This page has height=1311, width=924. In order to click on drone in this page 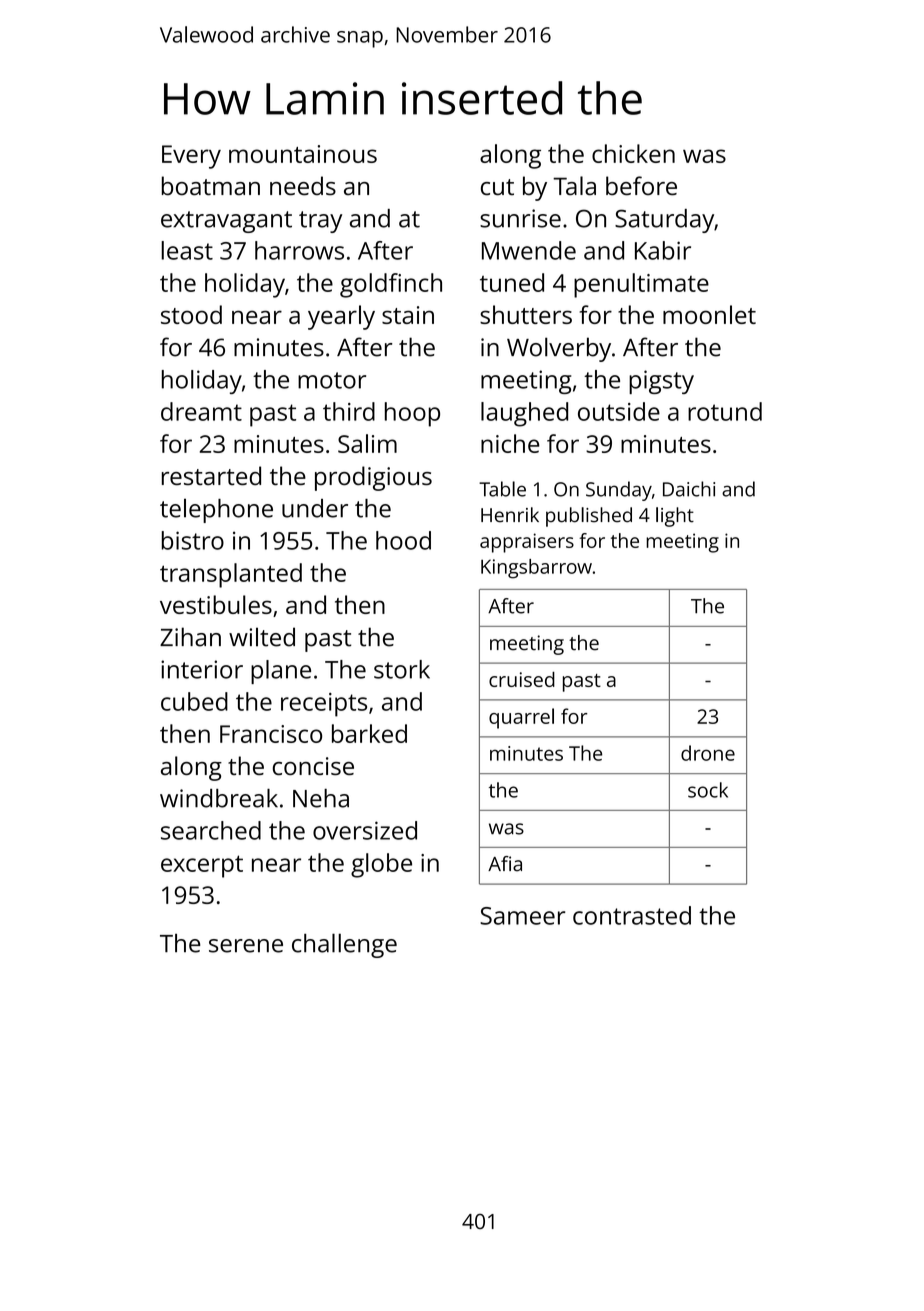, I will do `click(708, 753)`.
